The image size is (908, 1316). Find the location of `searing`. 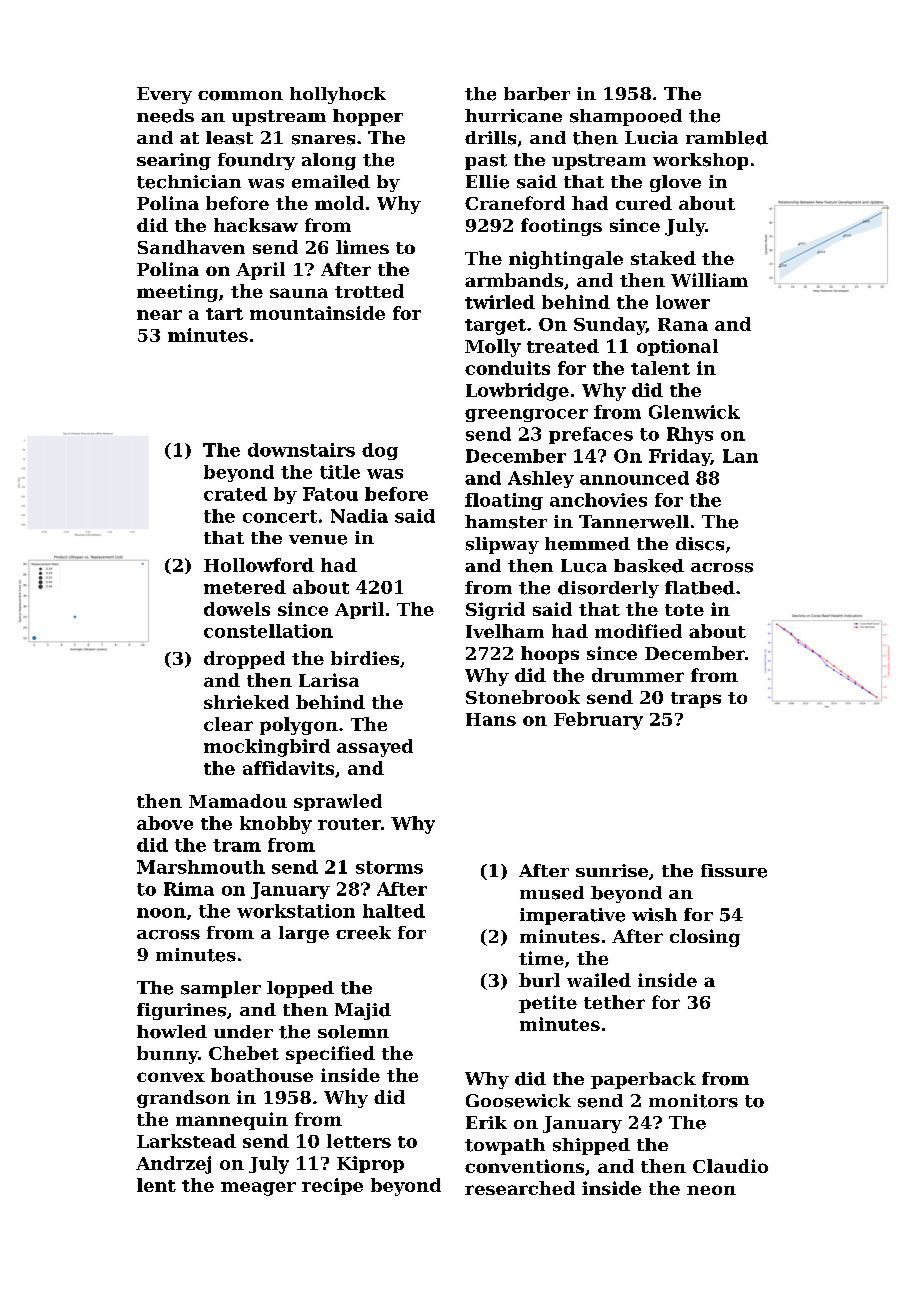

searing is located at coordinates (174, 161).
